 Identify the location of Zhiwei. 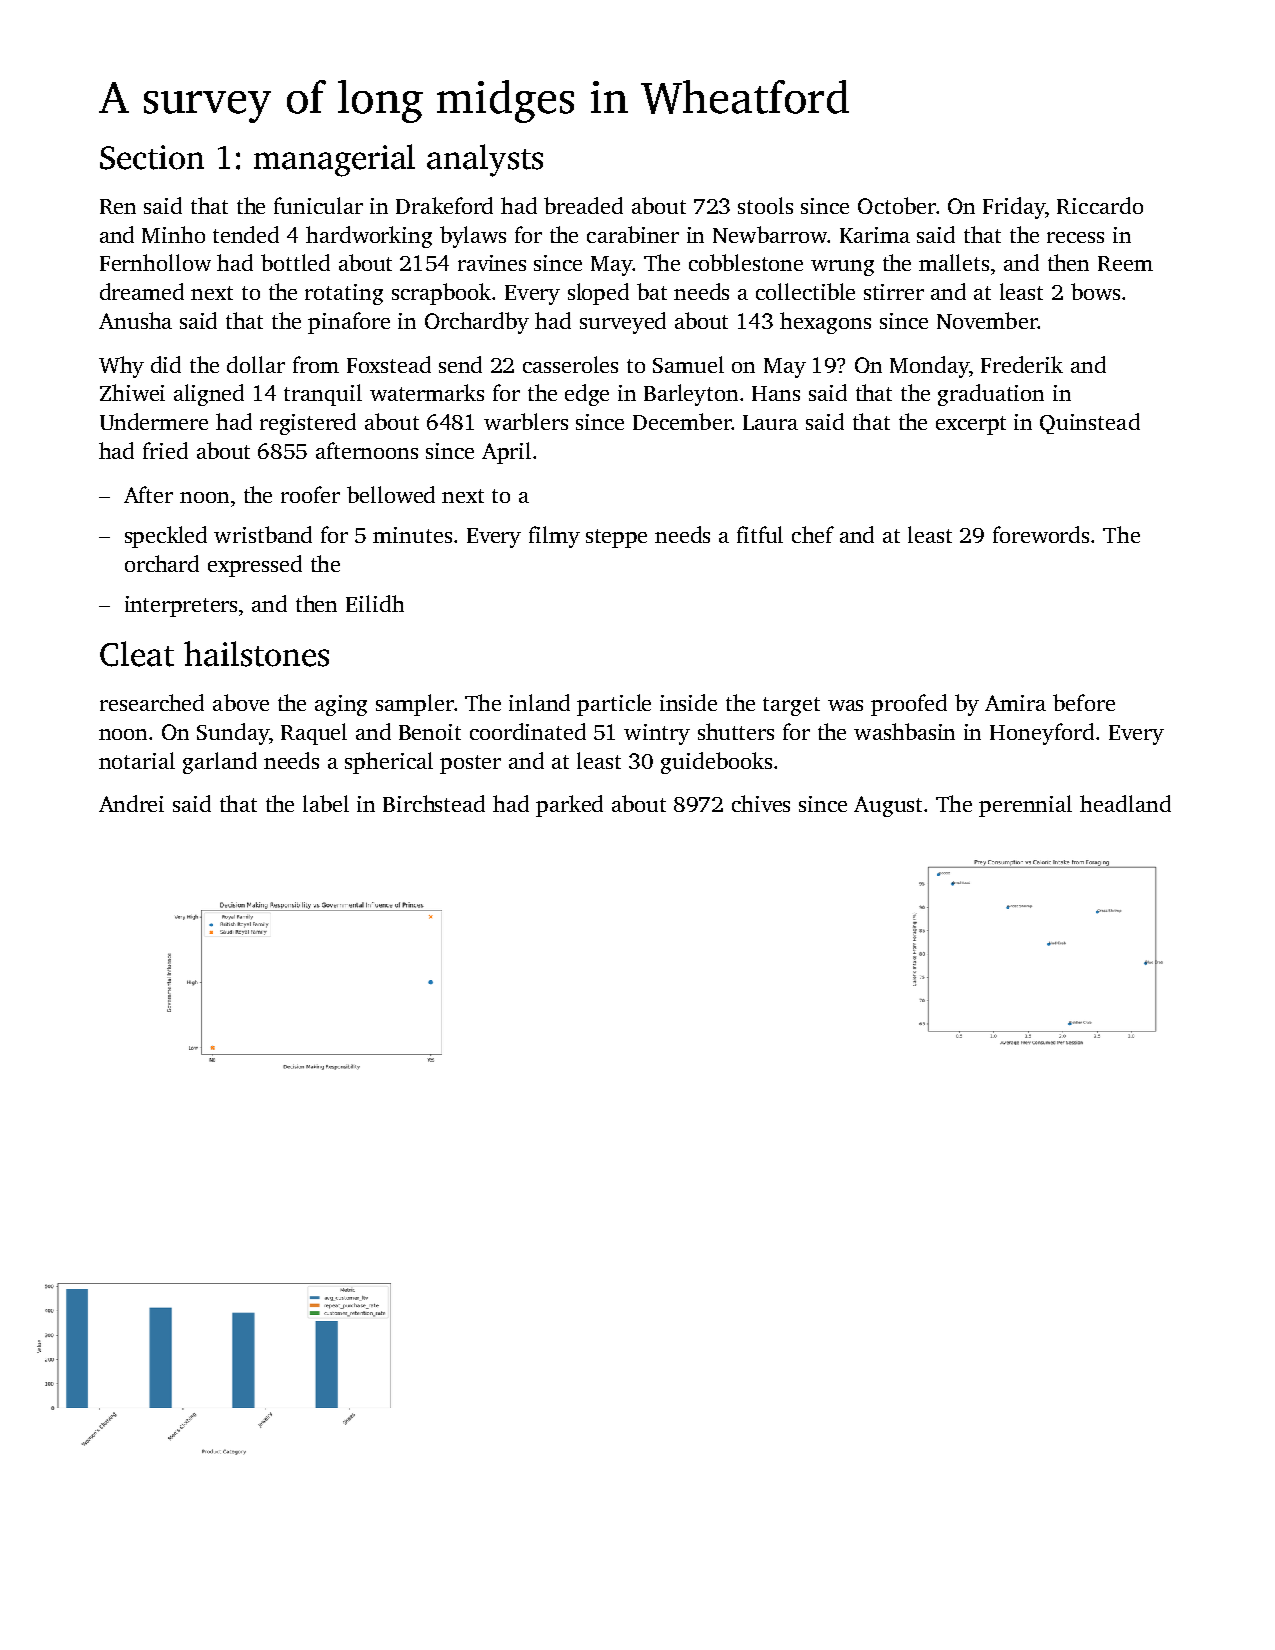
(132, 392).
